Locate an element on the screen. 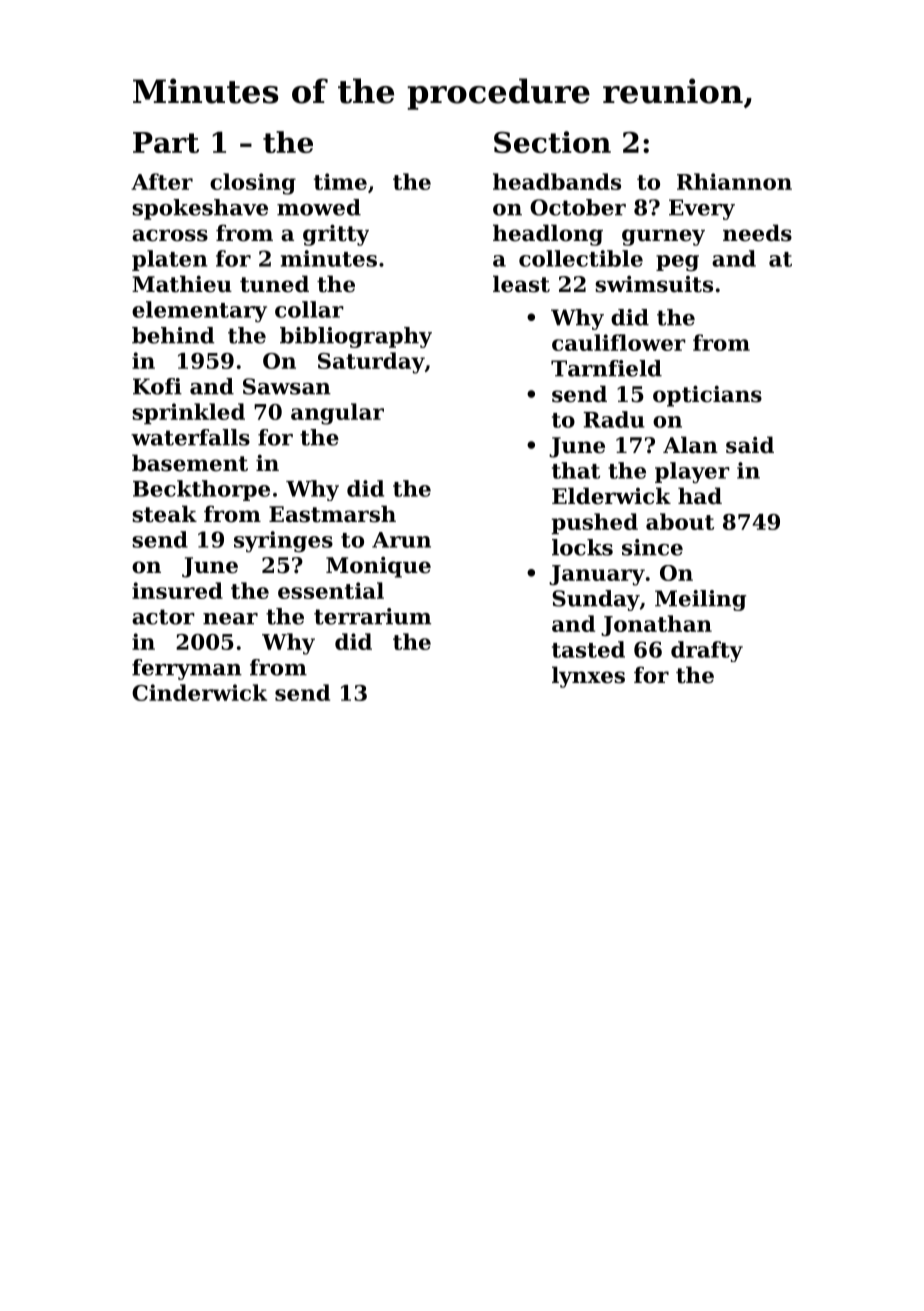 Image resolution: width=924 pixels, height=1311 pixels. cauliflower is located at coordinates (619, 342).
